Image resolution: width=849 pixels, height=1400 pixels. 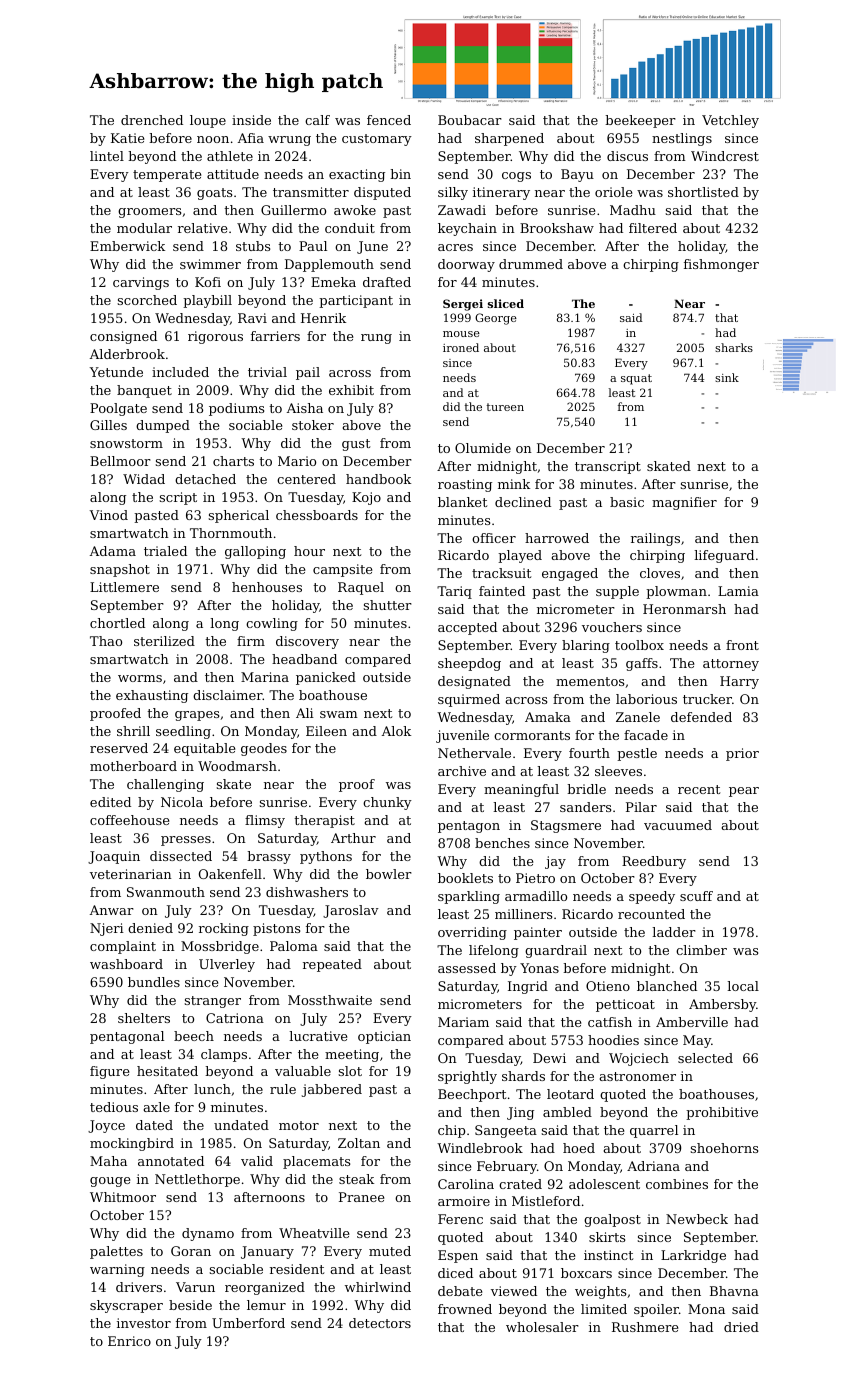 I want to click on consigned, so click(x=123, y=337).
